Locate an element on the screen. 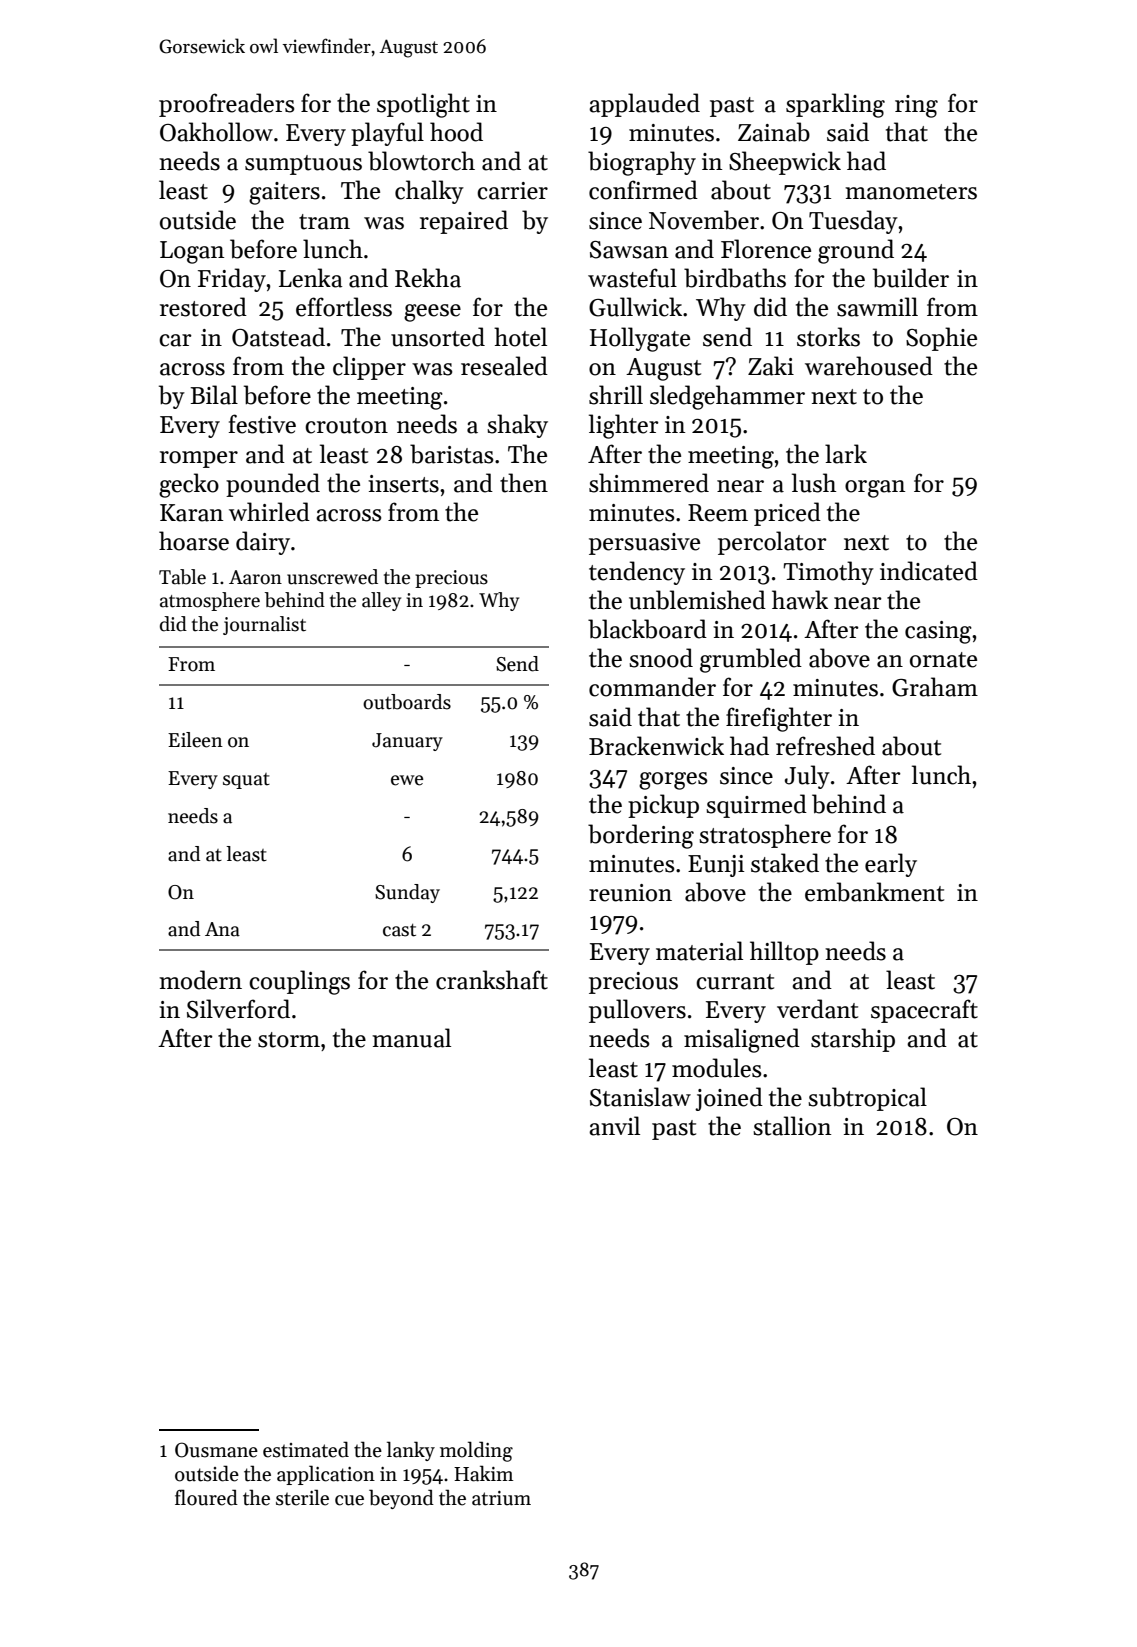 This screenshot has width=1137, height=1647. refreshed is located at coordinates (825, 746).
